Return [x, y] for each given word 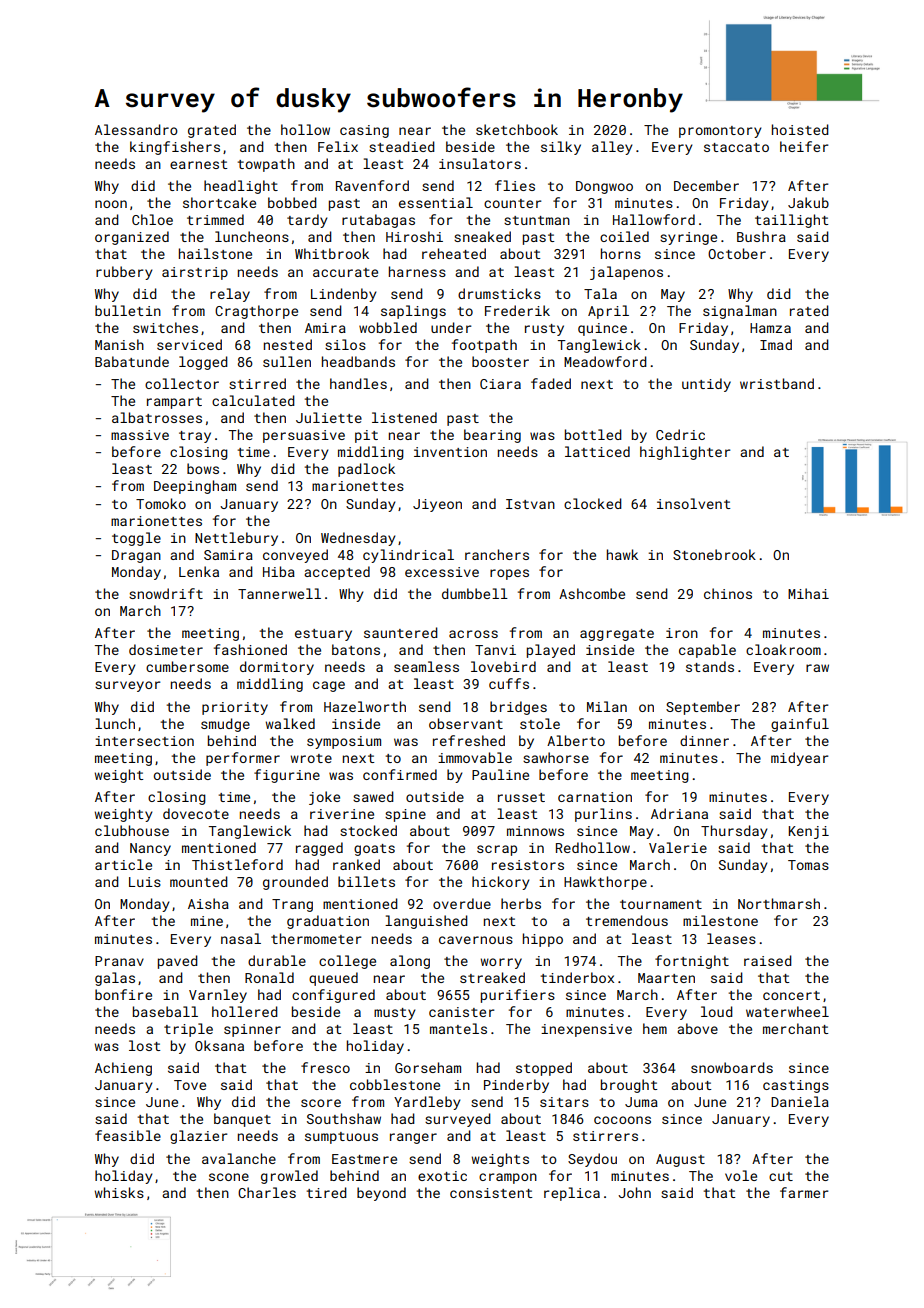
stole [540, 723]
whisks [119, 1192]
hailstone [215, 253]
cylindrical [408, 556]
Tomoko [161, 503]
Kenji [809, 832]
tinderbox [577, 977]
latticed [597, 451]
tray [195, 437]
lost [144, 1045]
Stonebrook [714, 554]
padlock [366, 470]
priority [235, 708]
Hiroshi [414, 236]
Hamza [770, 328]
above [697, 1028]
